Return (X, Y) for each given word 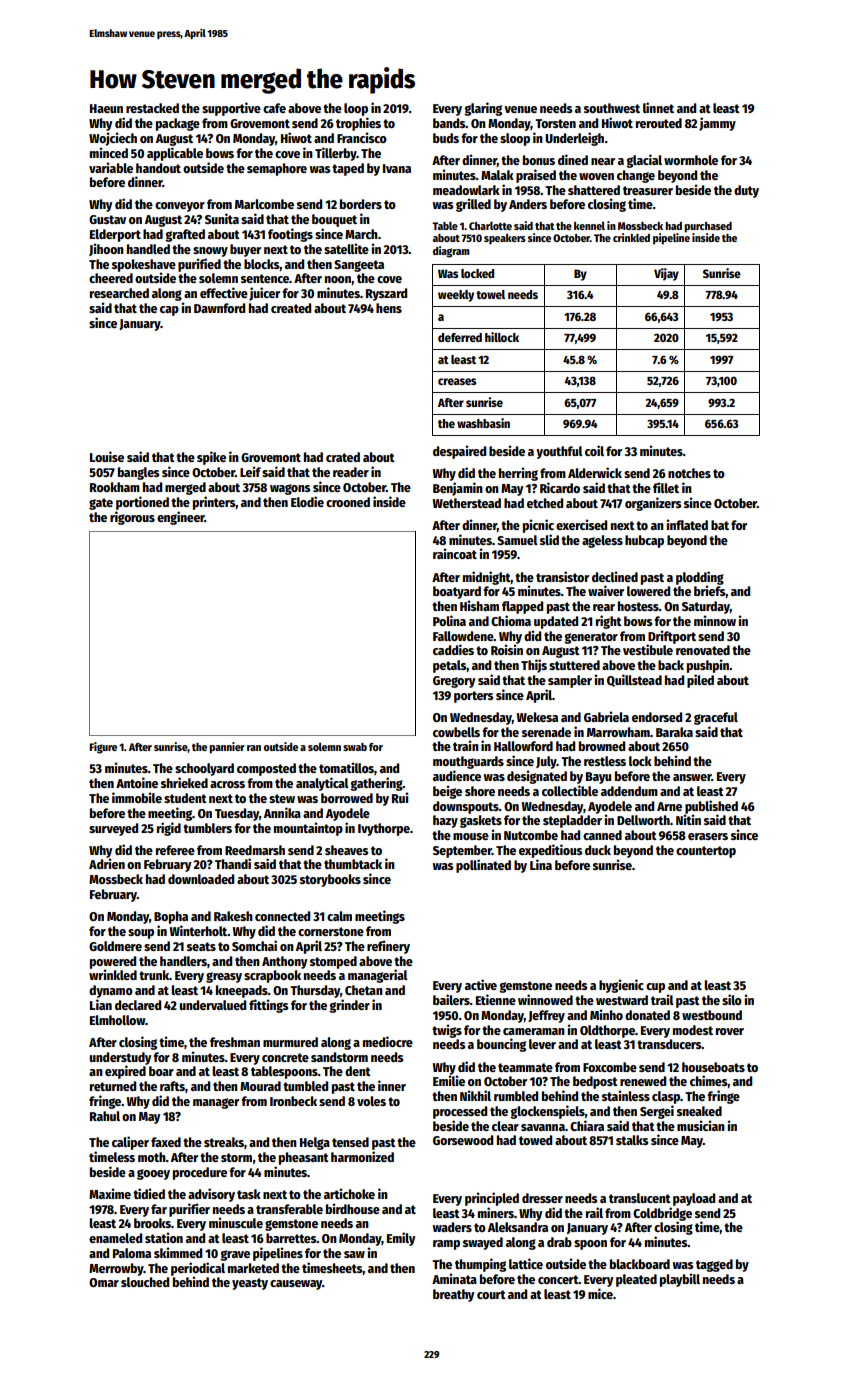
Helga (315, 1143)
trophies (358, 124)
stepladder (572, 821)
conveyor (180, 207)
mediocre (388, 1041)
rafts (172, 1086)
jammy (717, 124)
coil (594, 450)
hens (389, 308)
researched (119, 293)
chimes (708, 1080)
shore (480, 791)
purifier (189, 1210)
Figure (103, 748)
